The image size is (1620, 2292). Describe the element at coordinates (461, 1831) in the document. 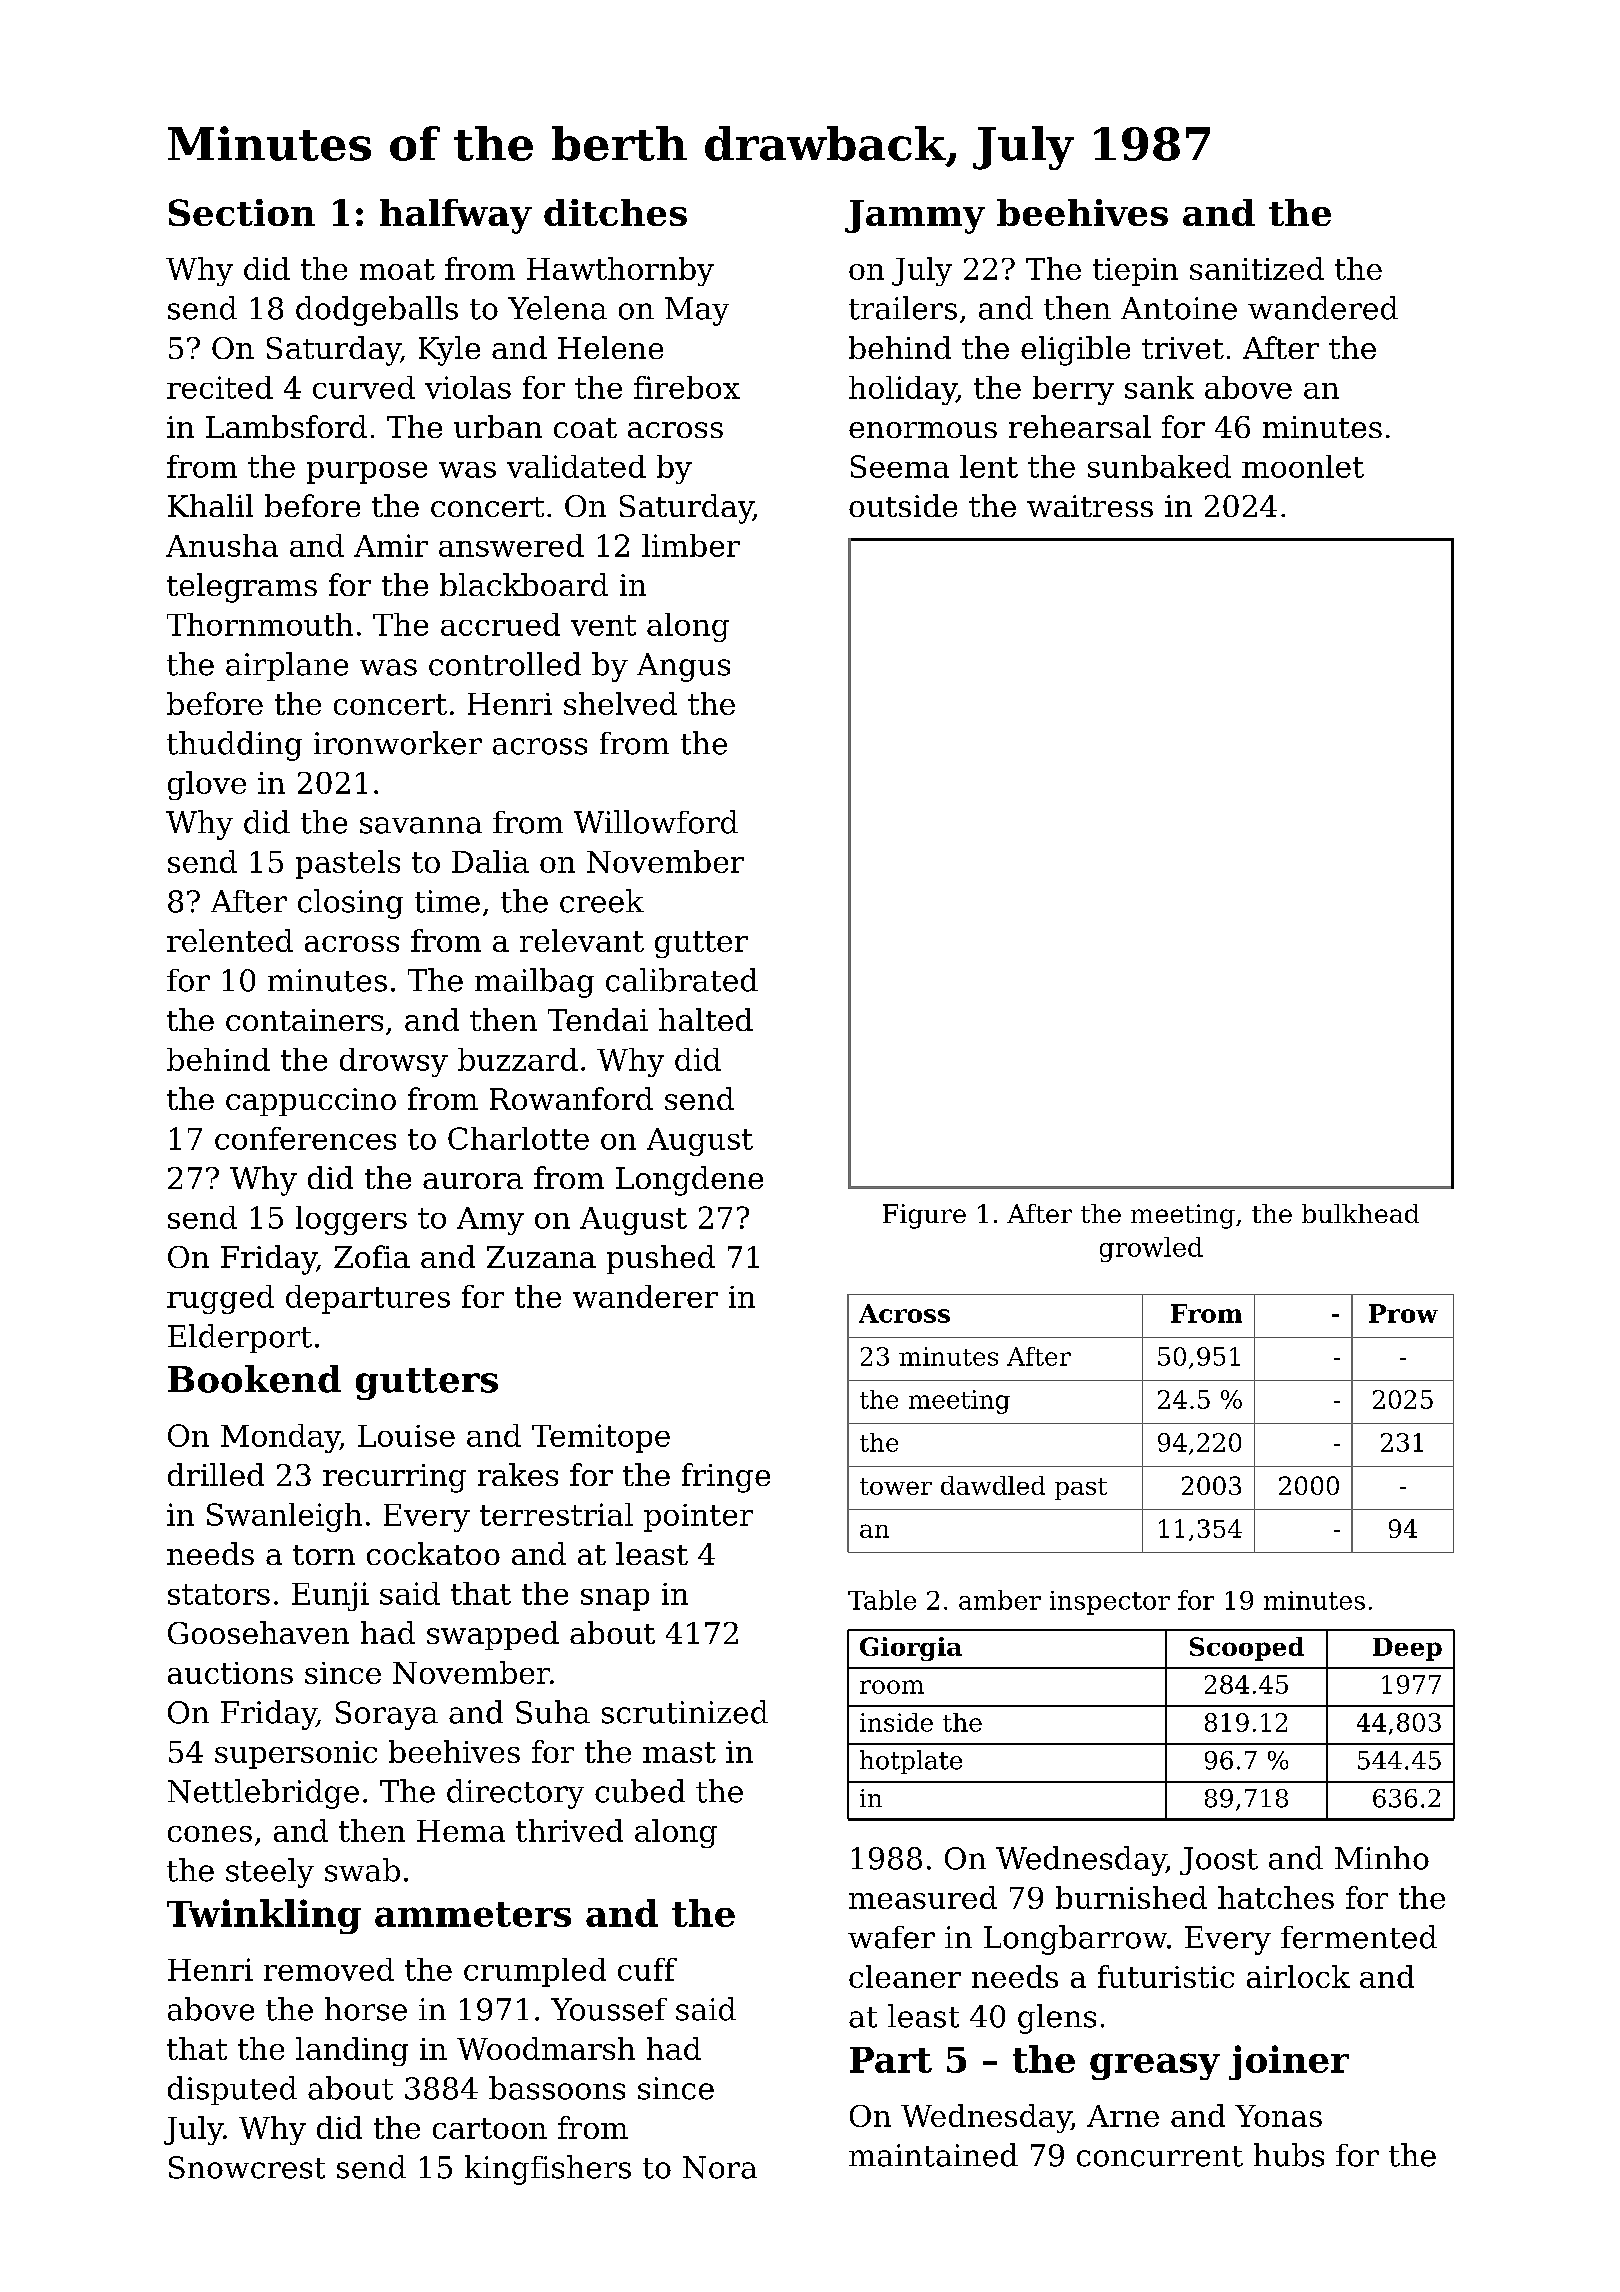

I see `Hema` at that location.
